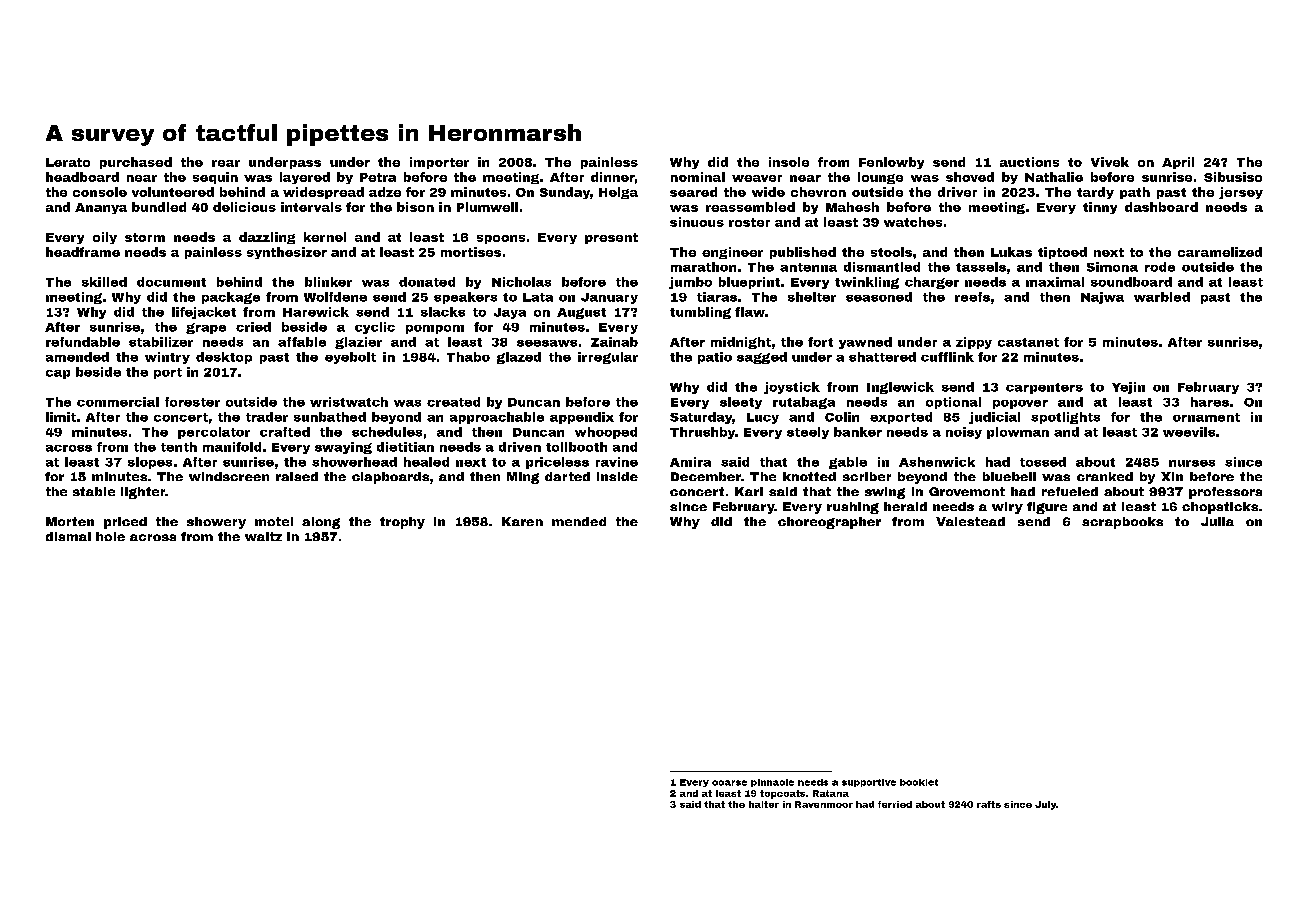 This page has height=924, width=1308. Describe the element at coordinates (125, 523) in the page. I see `priced` at that location.
